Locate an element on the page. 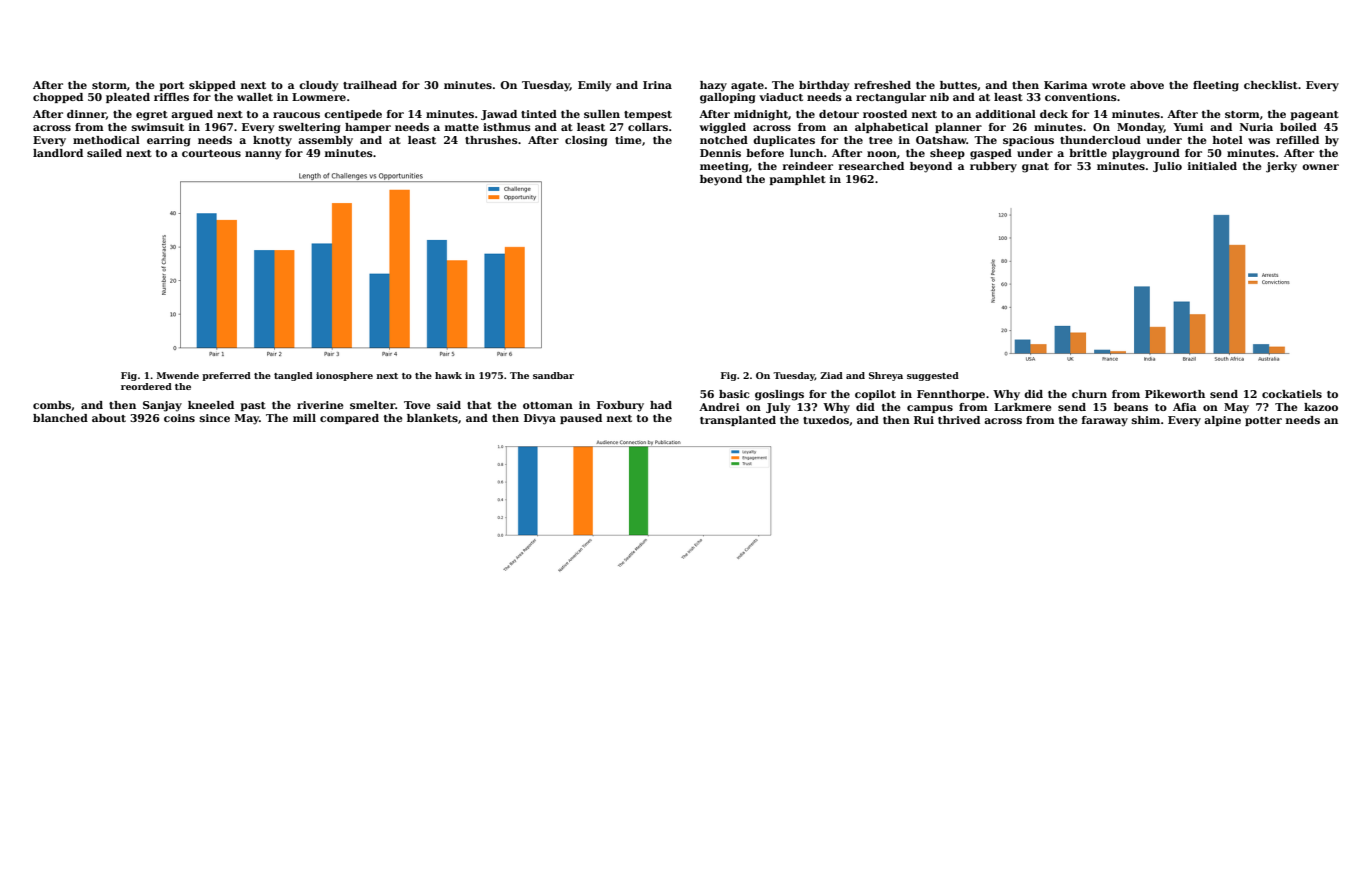 This image has width=1372, height=887. landlord is located at coordinates (58, 153).
